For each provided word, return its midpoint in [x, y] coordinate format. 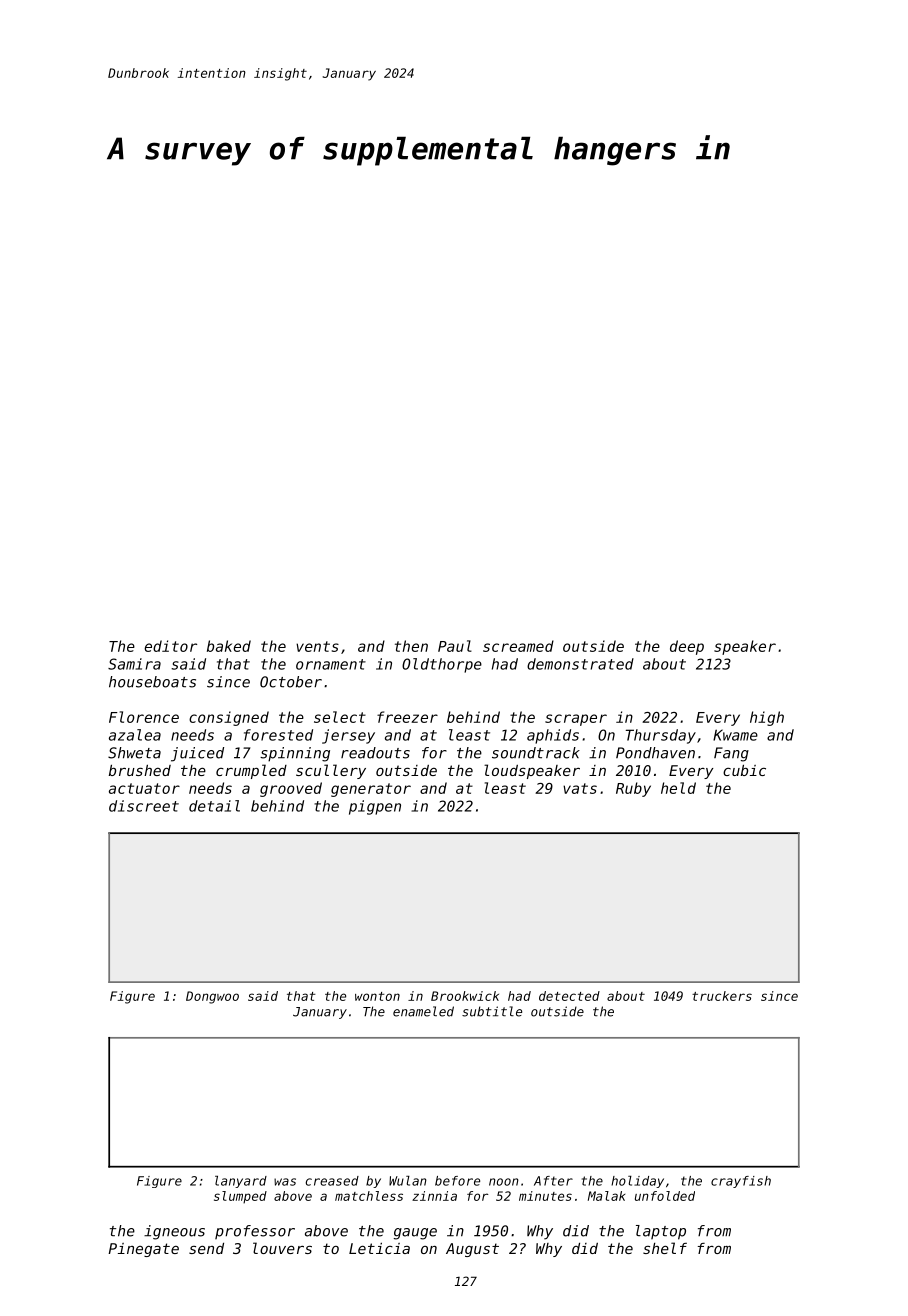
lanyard [241, 1182]
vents [317, 646]
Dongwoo [212, 997]
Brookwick [465, 996]
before [457, 1181]
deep [687, 647]
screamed [518, 646]
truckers [722, 996]
